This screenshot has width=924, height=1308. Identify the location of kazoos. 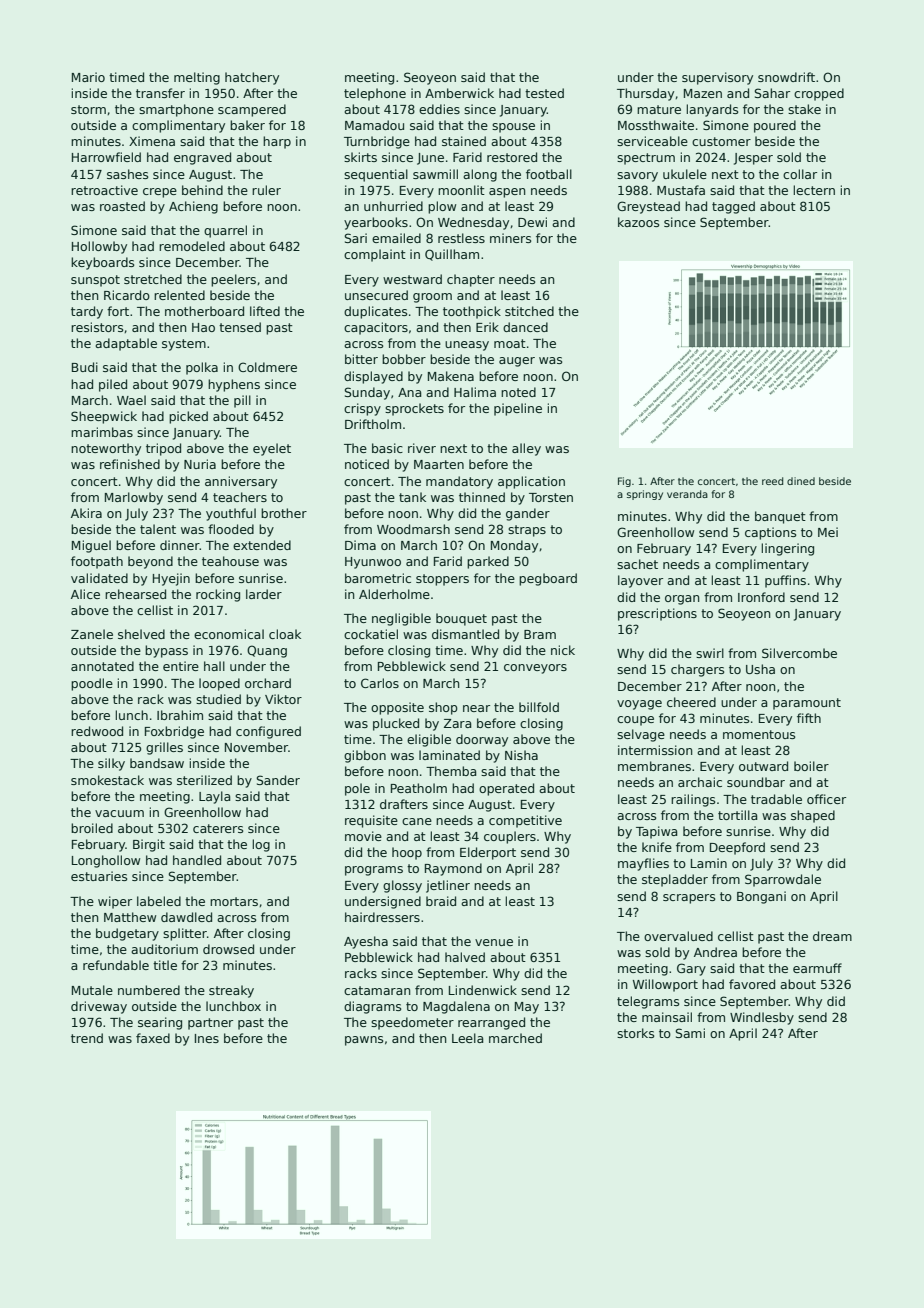
(638, 222).
